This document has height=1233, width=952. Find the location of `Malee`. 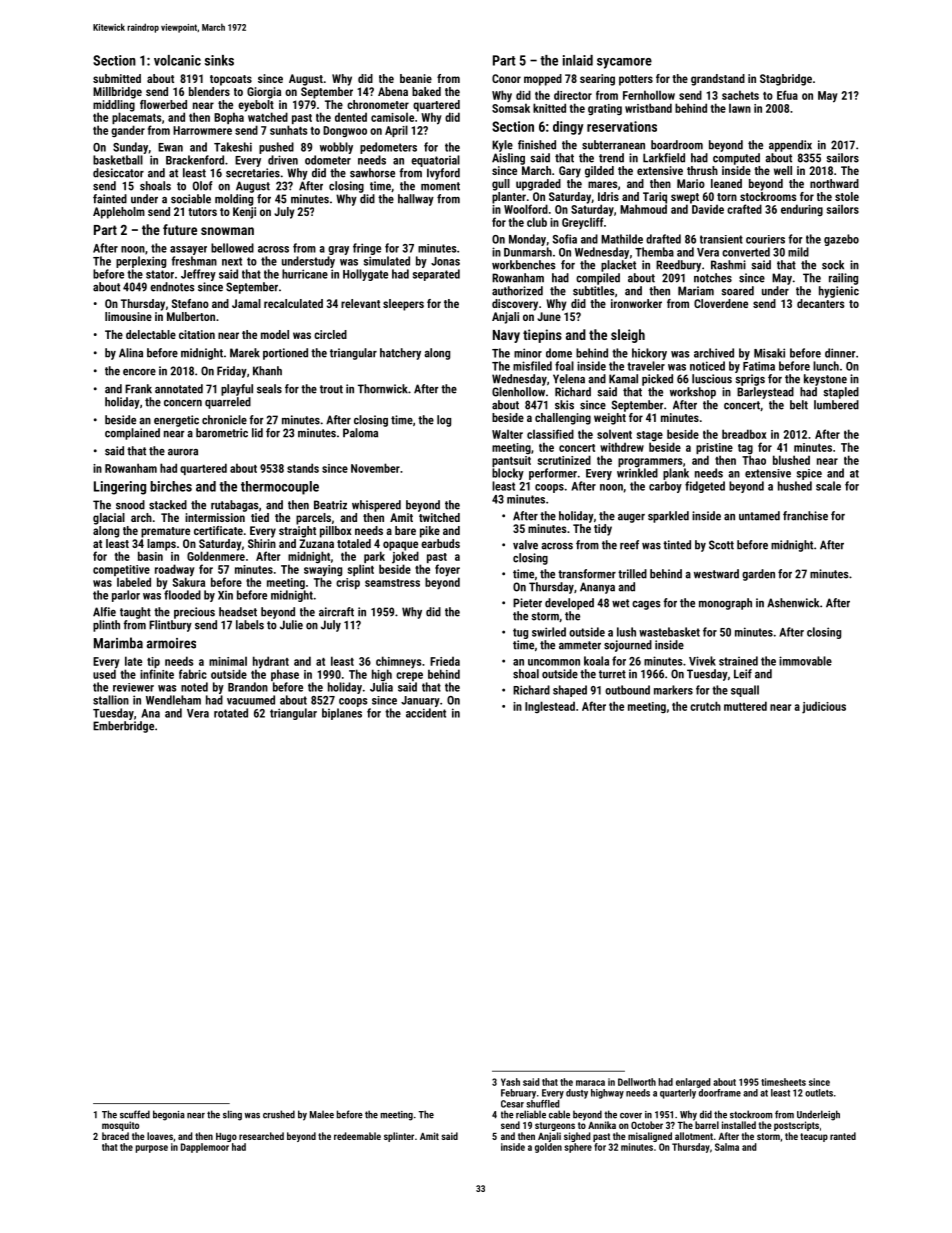

Malee is located at coordinates (322, 1114).
